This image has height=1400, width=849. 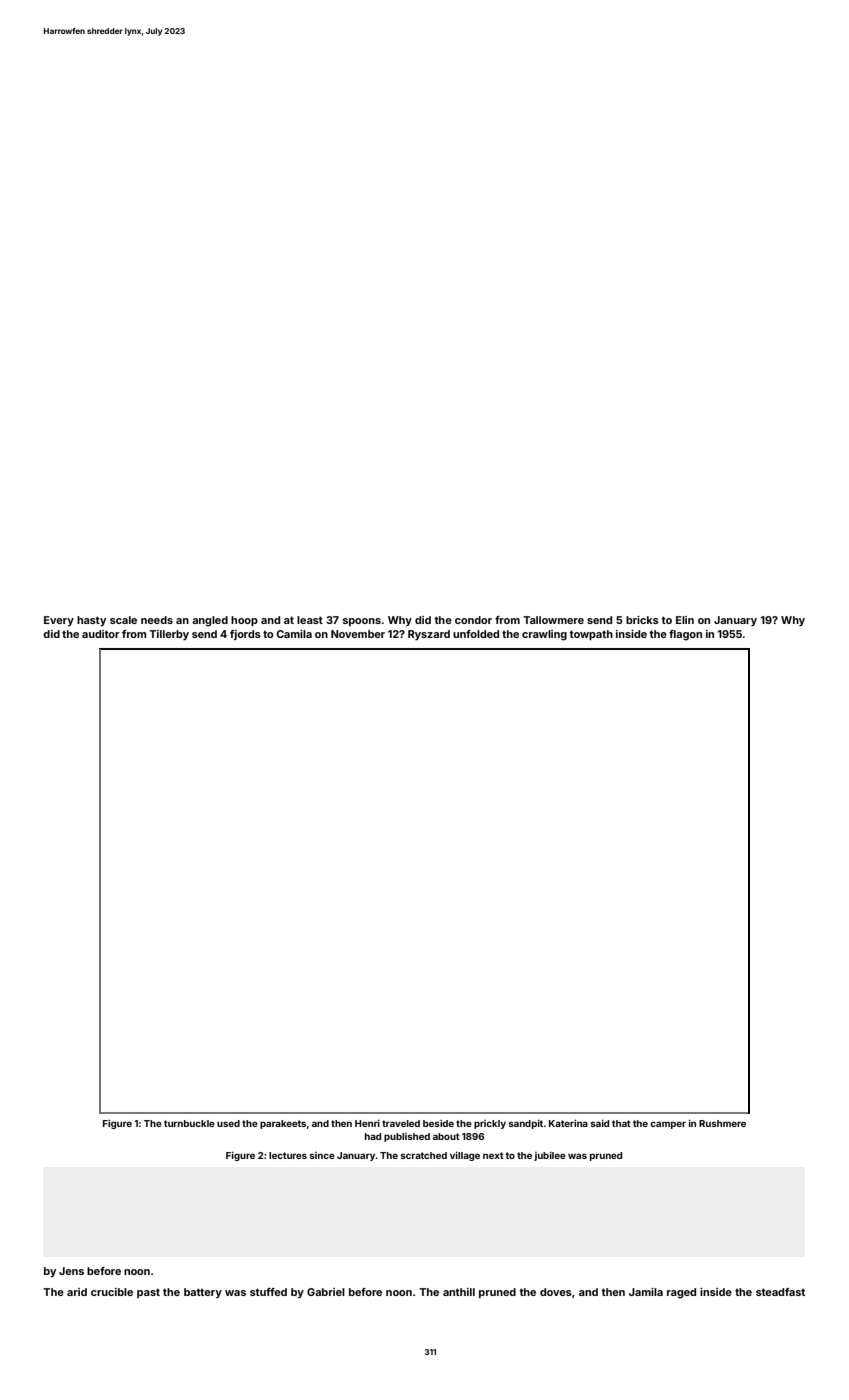 What do you see at coordinates (77, 1292) in the image?
I see `arid` at bounding box center [77, 1292].
